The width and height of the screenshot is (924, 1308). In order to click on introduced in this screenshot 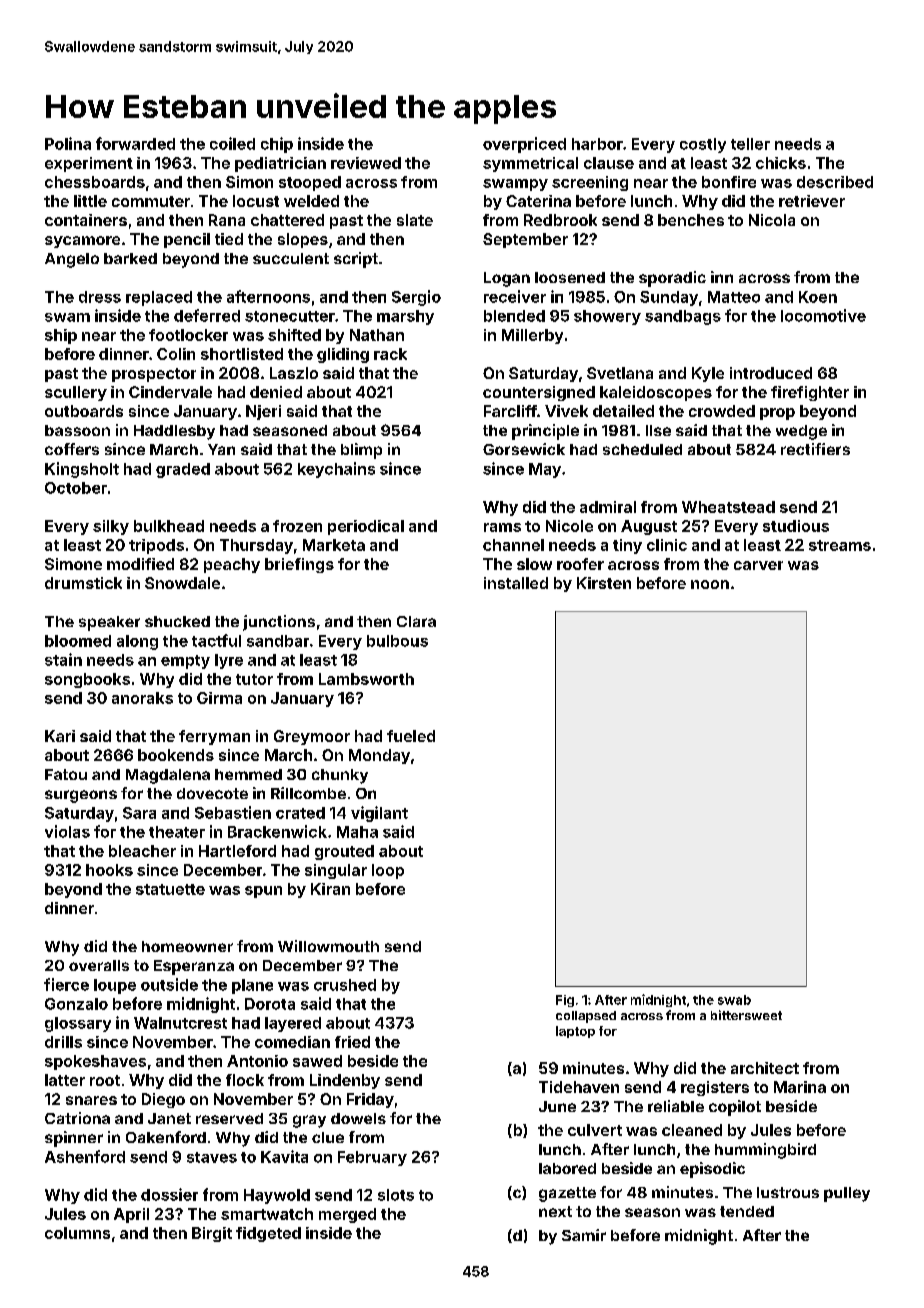, I will do `click(771, 373)`.
